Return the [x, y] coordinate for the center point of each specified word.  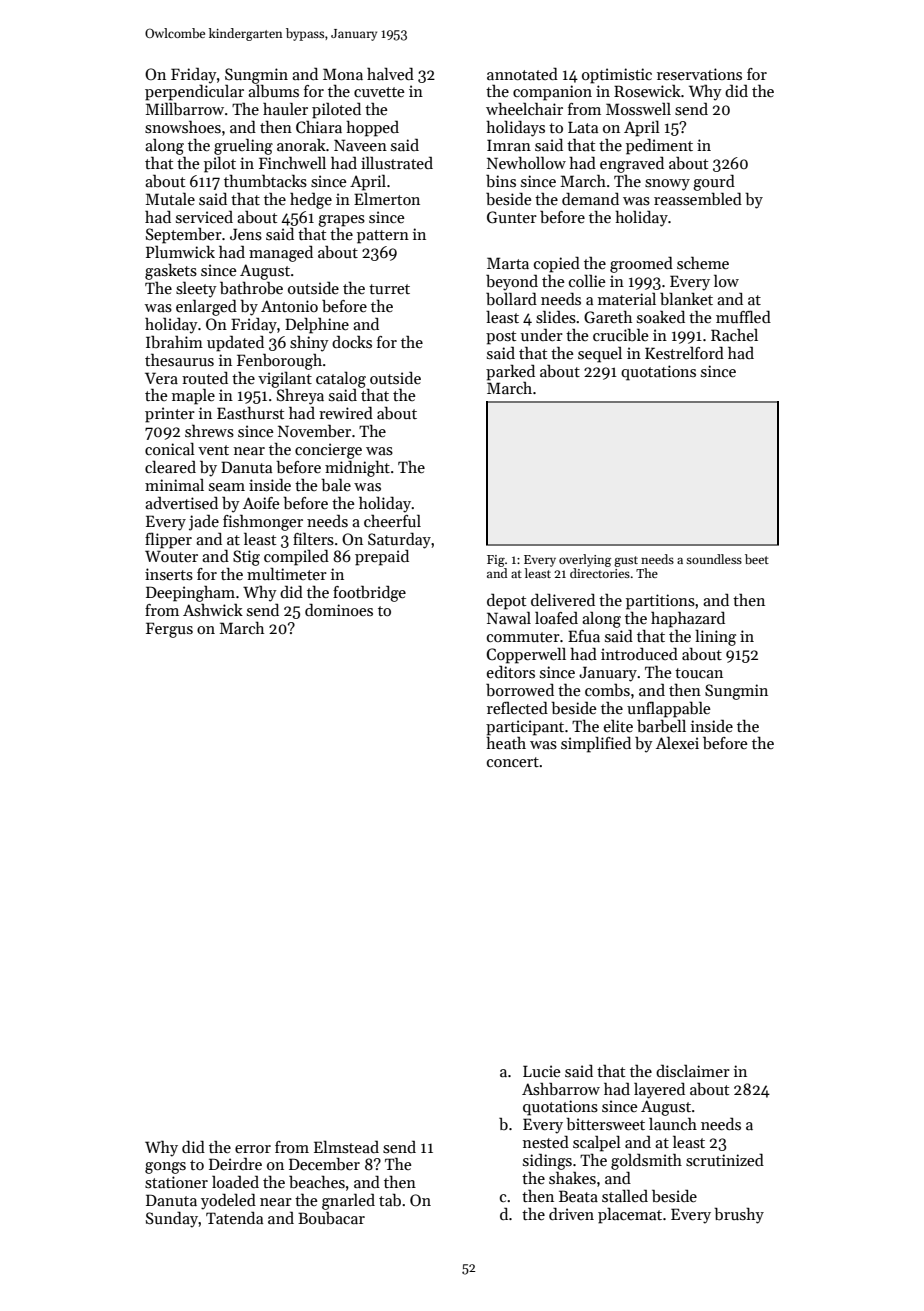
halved [390, 73]
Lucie [542, 1071]
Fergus [169, 630]
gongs [165, 1168]
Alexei [677, 743]
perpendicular [194, 93]
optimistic [617, 76]
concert [513, 762]
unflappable [669, 710]
